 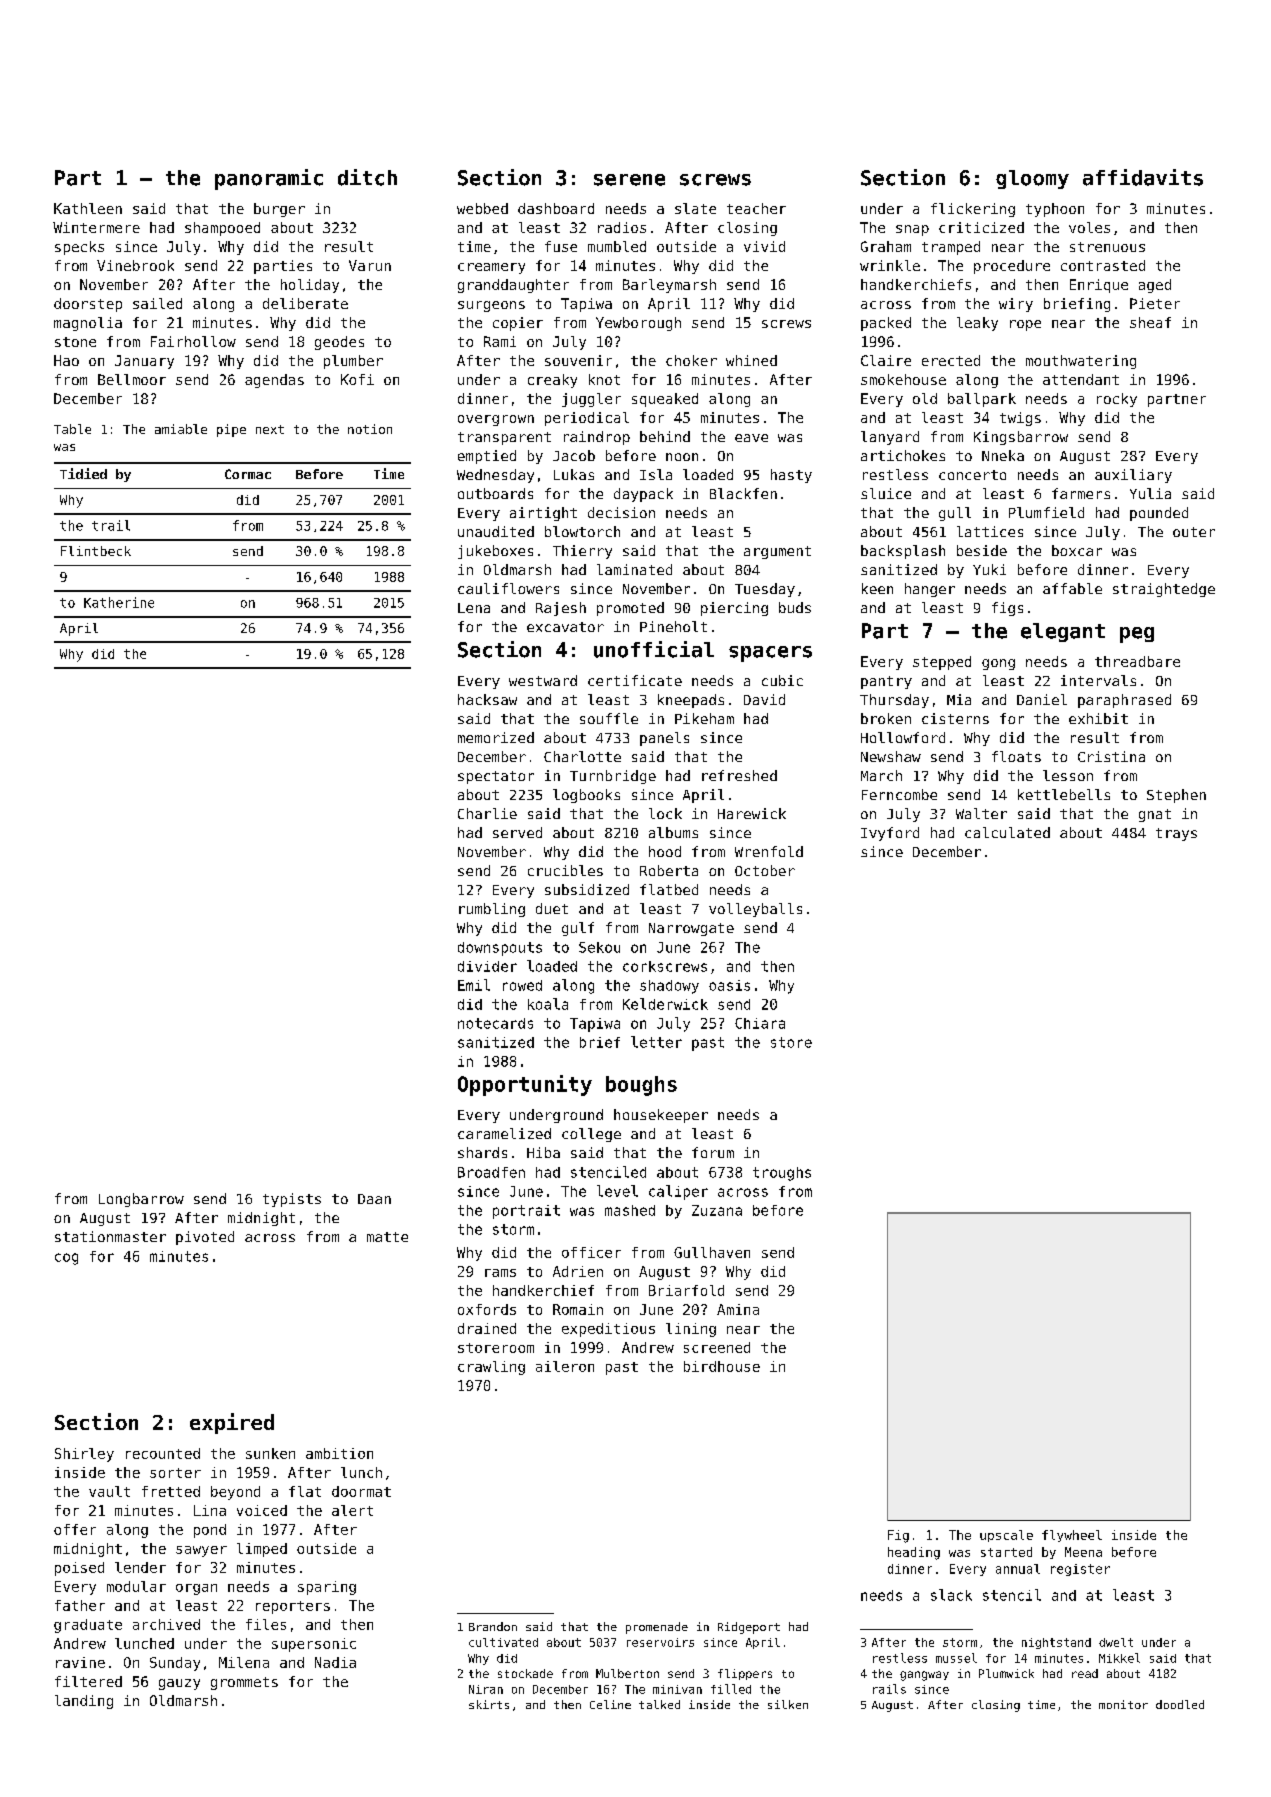 I want to click on Roberta, so click(x=669, y=870).
